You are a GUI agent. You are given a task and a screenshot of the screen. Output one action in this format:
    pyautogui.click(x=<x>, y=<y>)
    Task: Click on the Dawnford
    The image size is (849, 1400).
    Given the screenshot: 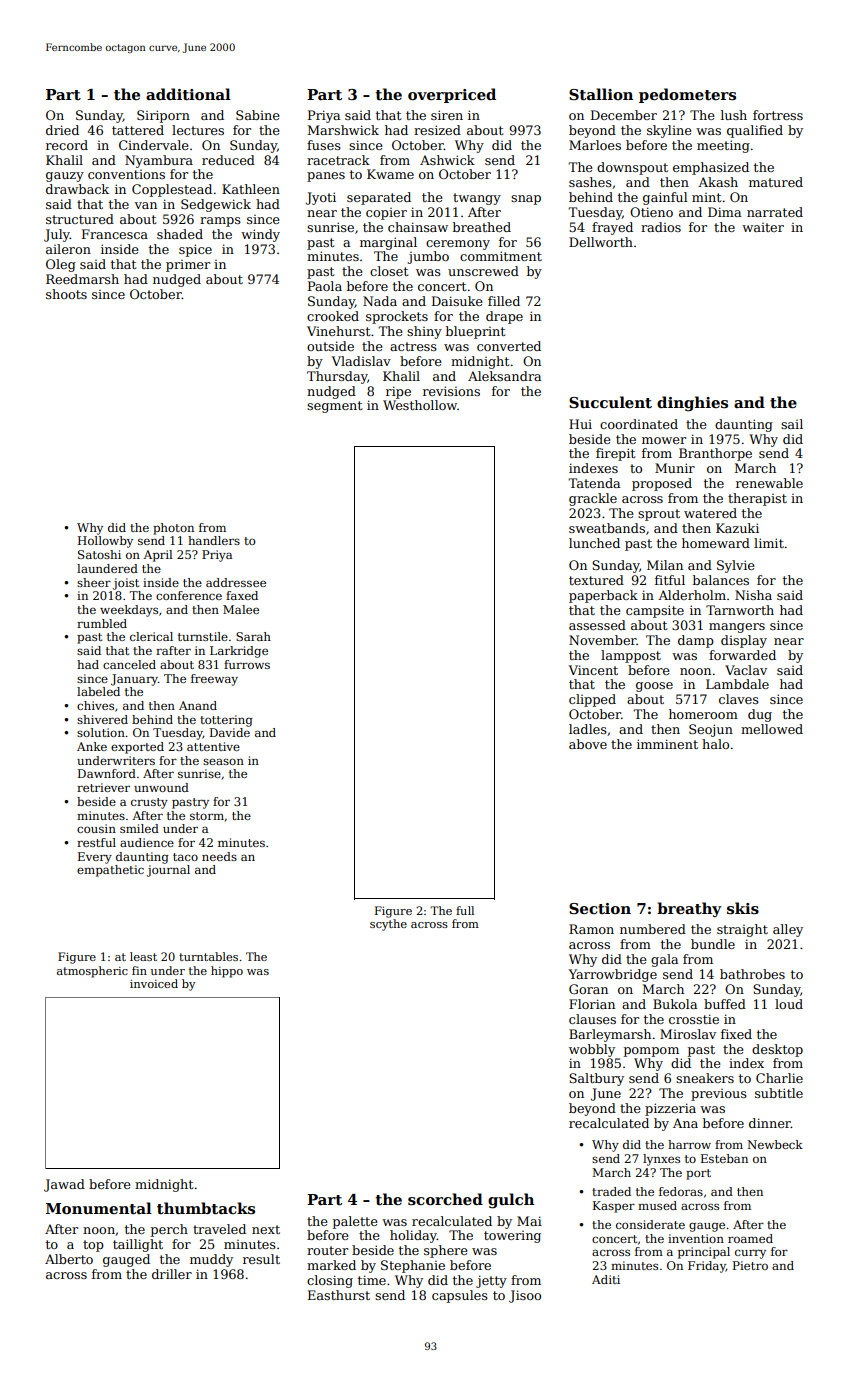 What is the action you would take?
    pyautogui.click(x=107, y=773)
